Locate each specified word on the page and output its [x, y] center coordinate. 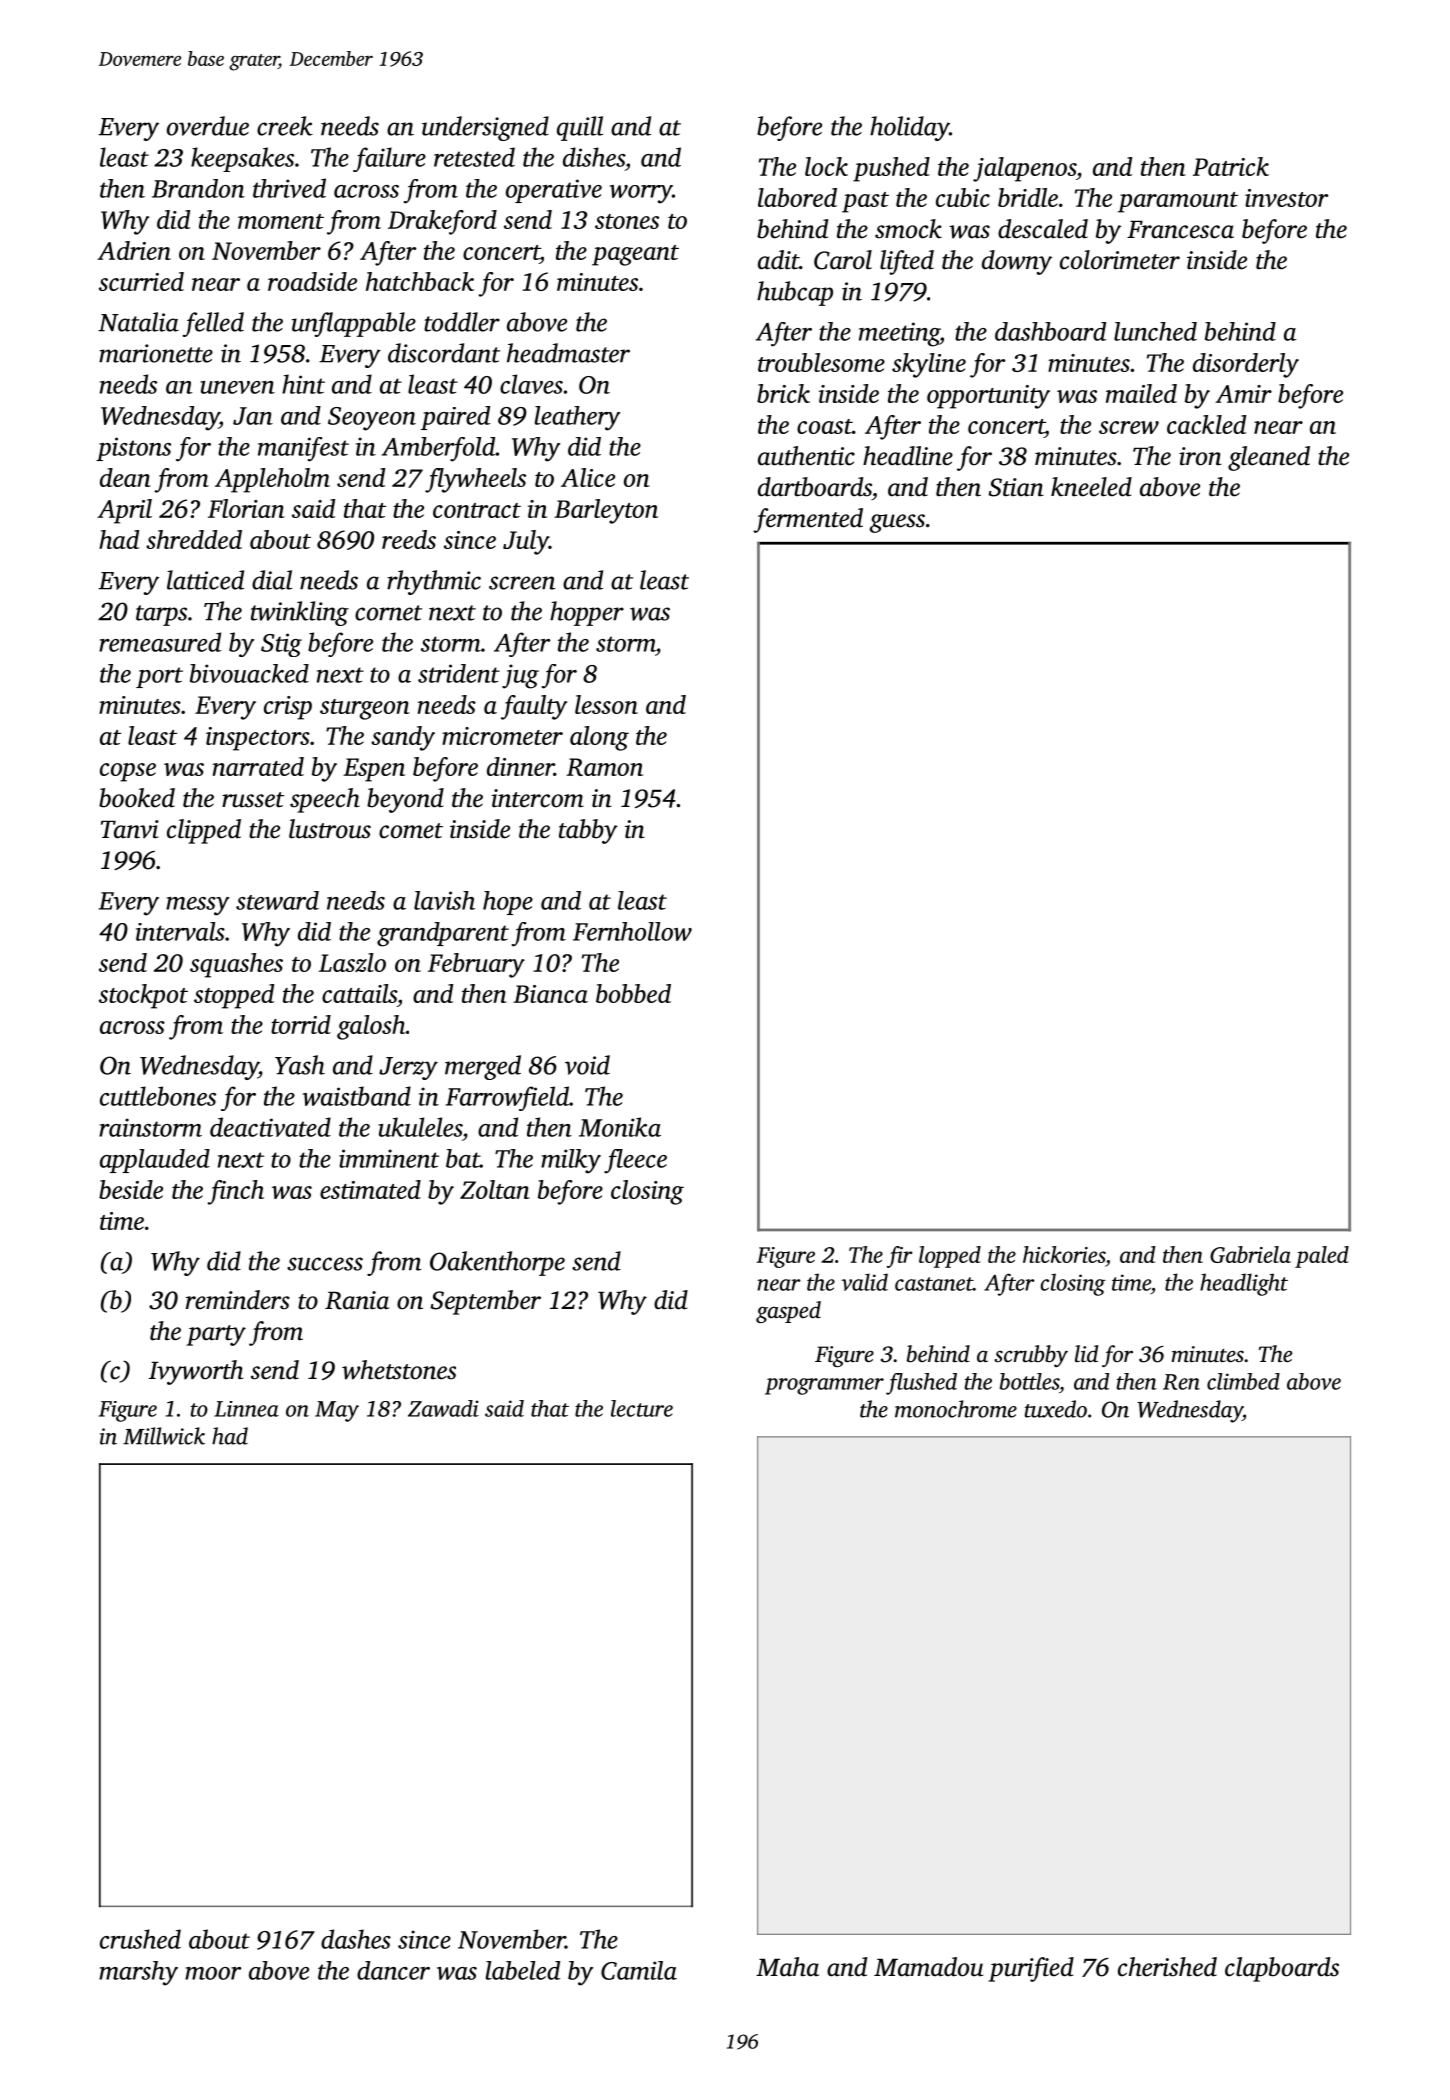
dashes [356, 1939]
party [216, 1335]
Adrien [134, 250]
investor [1286, 198]
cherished [1167, 1967]
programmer [824, 1386]
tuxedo [1056, 1409]
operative [554, 191]
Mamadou [928, 1967]
